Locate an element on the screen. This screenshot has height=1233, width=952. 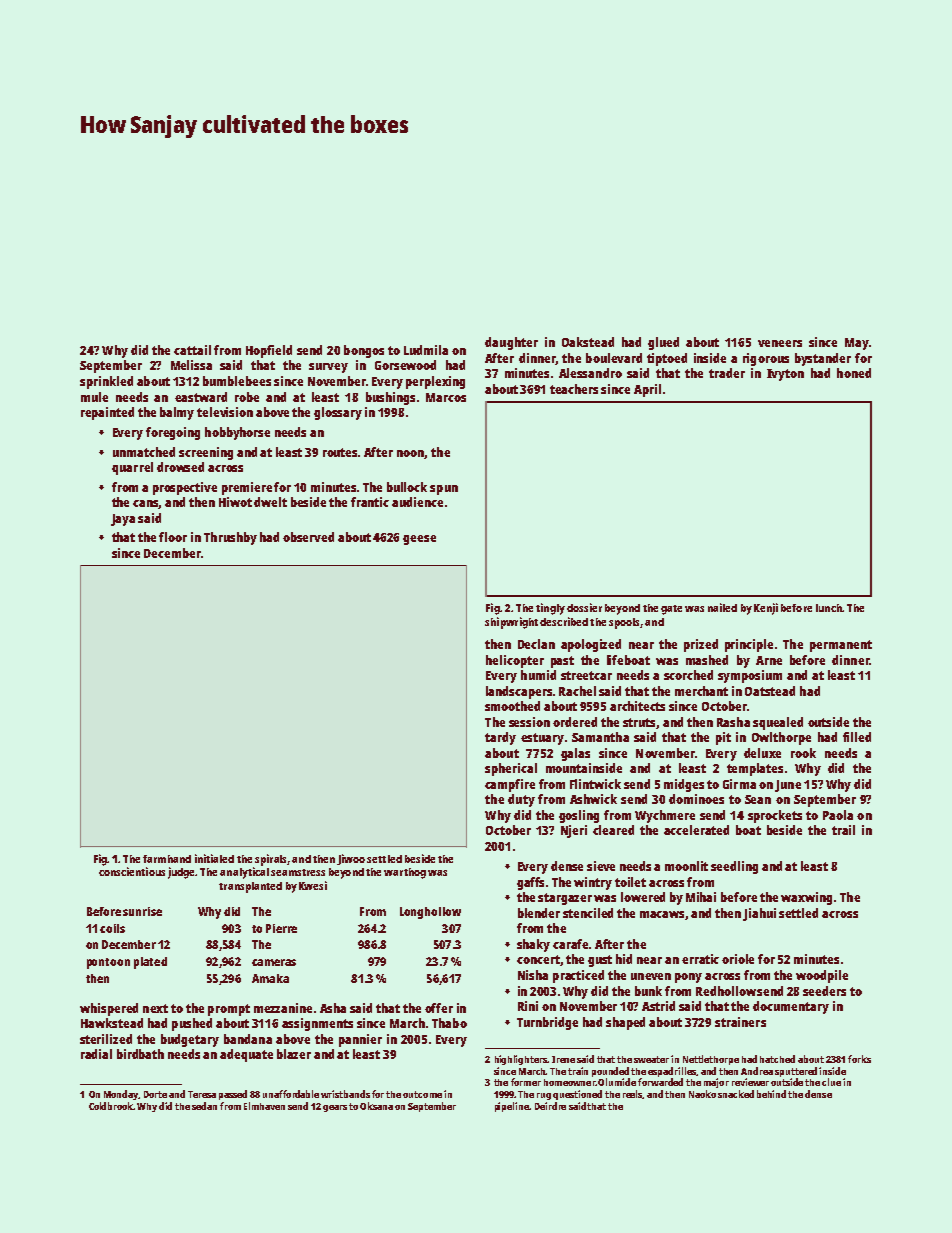
Jaya is located at coordinates (123, 520).
